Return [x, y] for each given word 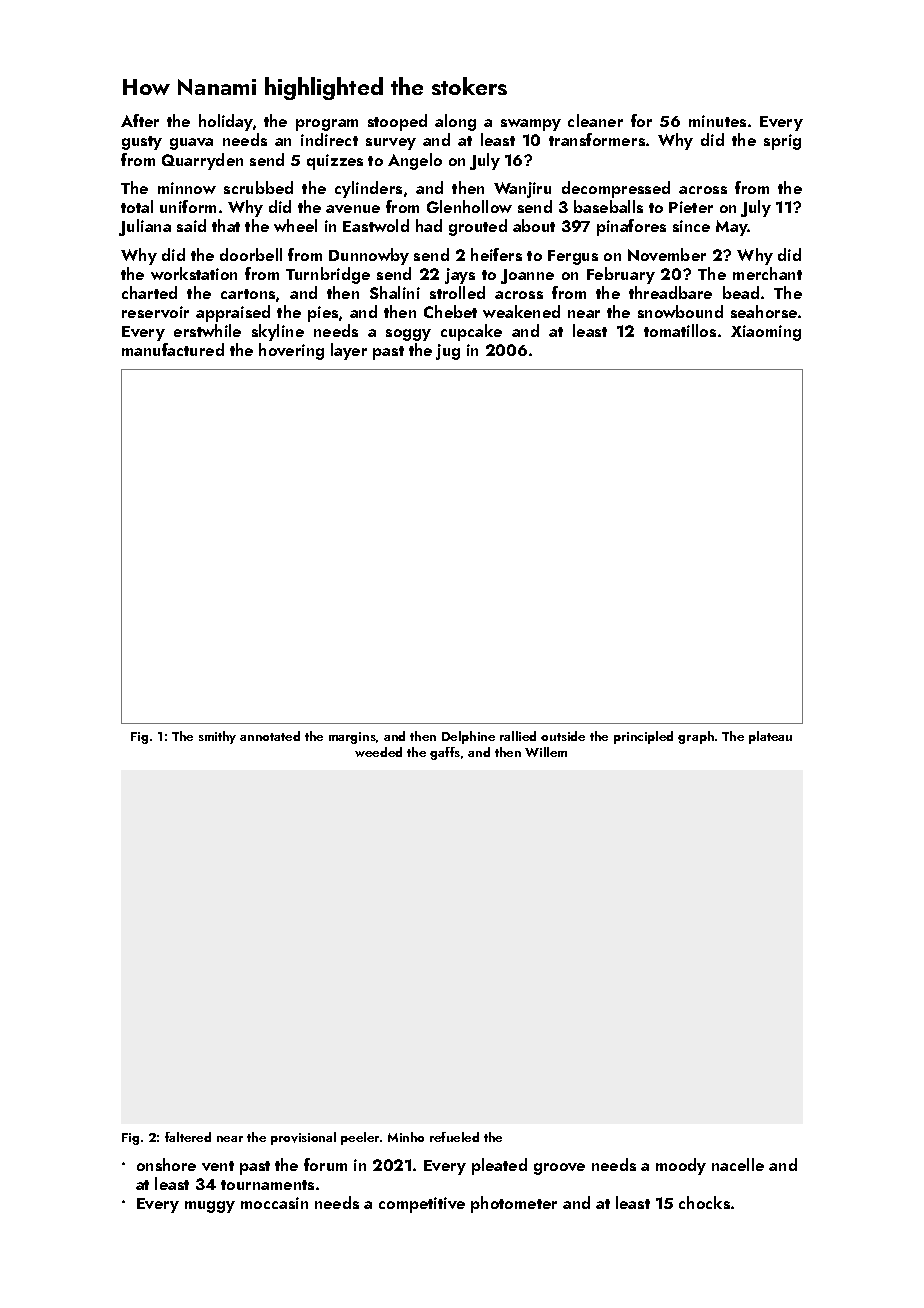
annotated [270, 736]
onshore [166, 1164]
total [137, 206]
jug [448, 352]
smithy [217, 737]
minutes [717, 121]
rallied [518, 736]
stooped [397, 122]
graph [696, 737]
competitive [422, 1205]
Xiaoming [766, 333]
